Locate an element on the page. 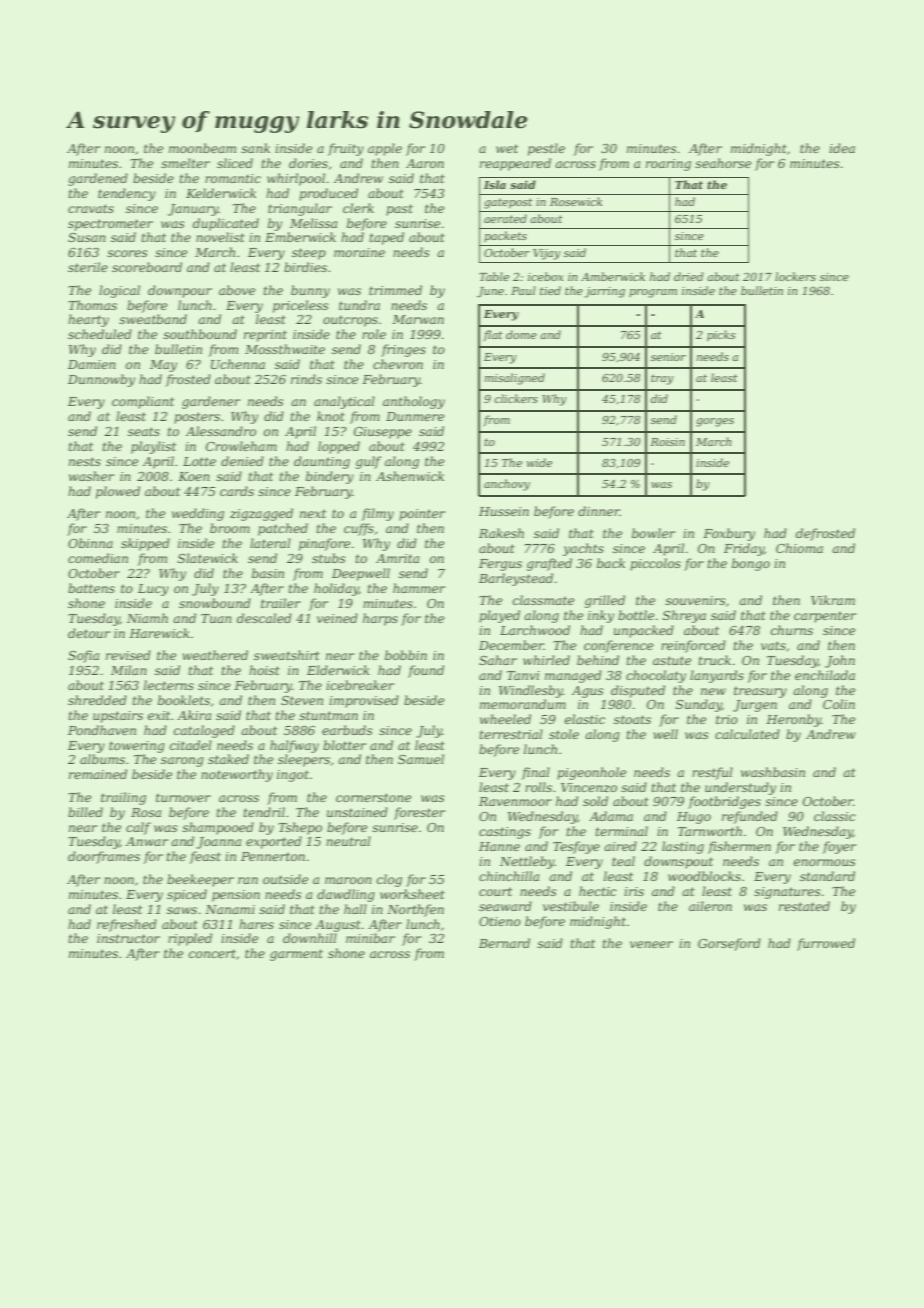 The height and width of the document is (1308, 924). calf is located at coordinates (138, 828).
